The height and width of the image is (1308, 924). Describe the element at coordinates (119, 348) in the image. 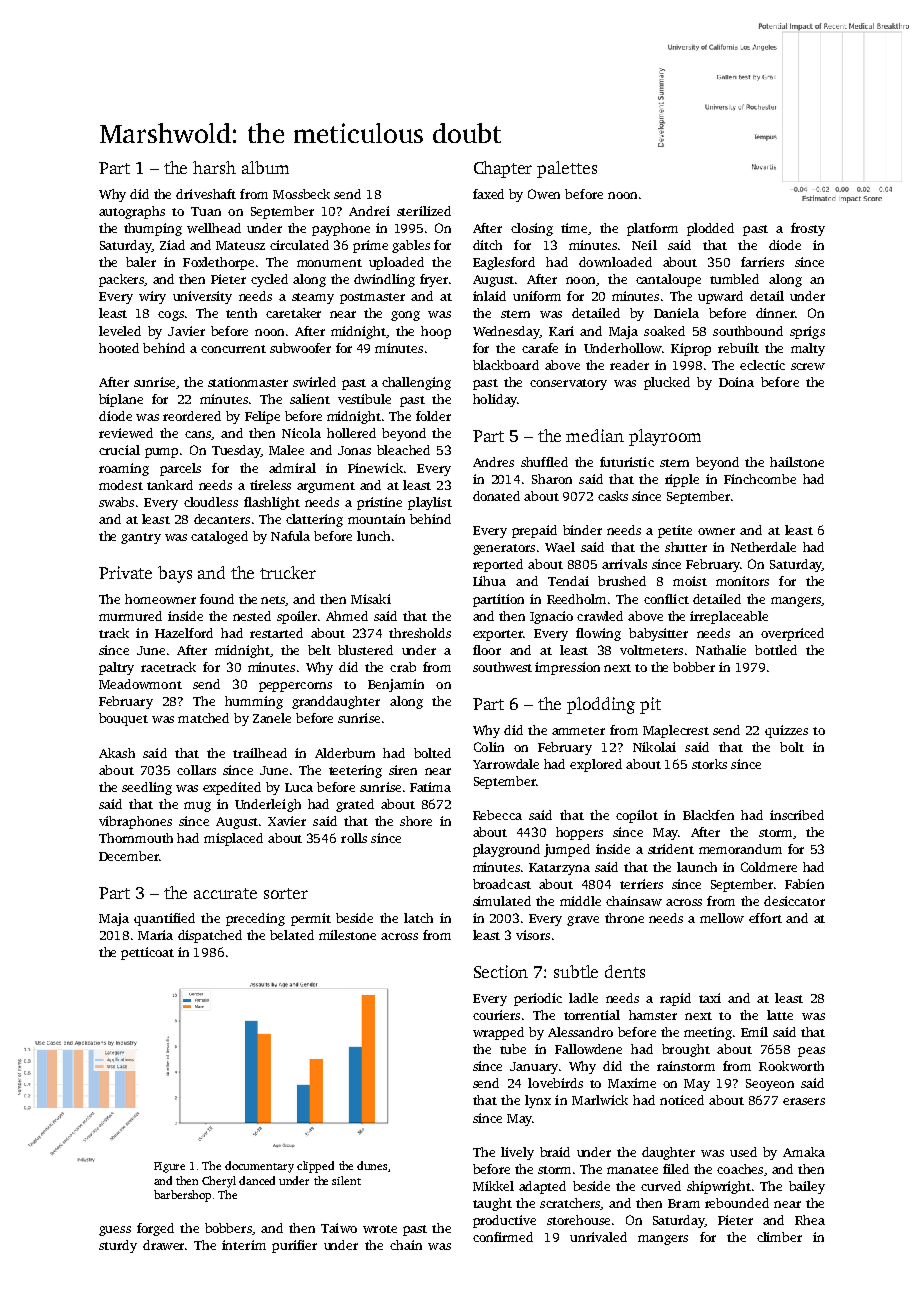

I see `hooted` at that location.
